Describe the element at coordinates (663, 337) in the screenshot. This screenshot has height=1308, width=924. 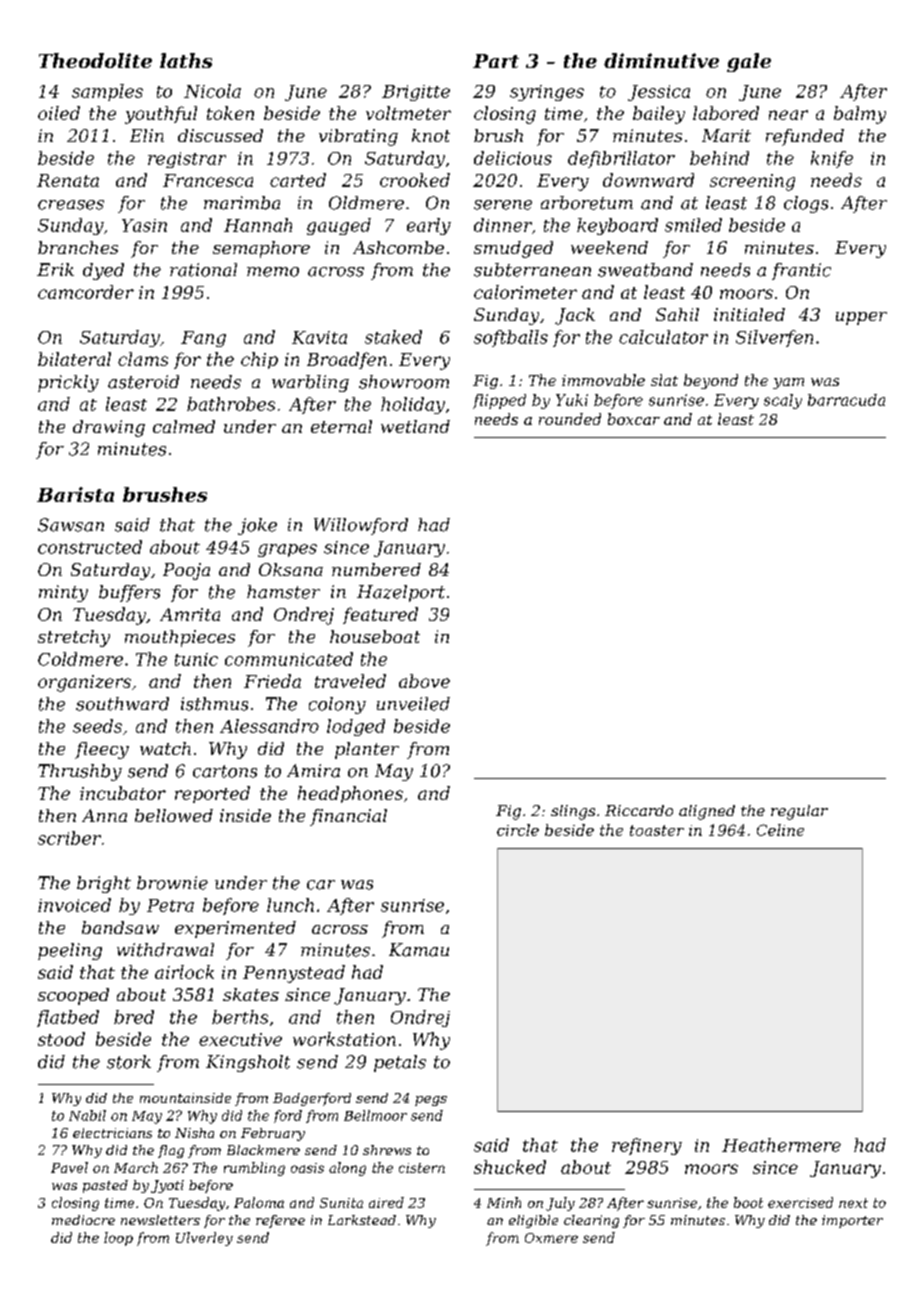
I see `calculator` at that location.
